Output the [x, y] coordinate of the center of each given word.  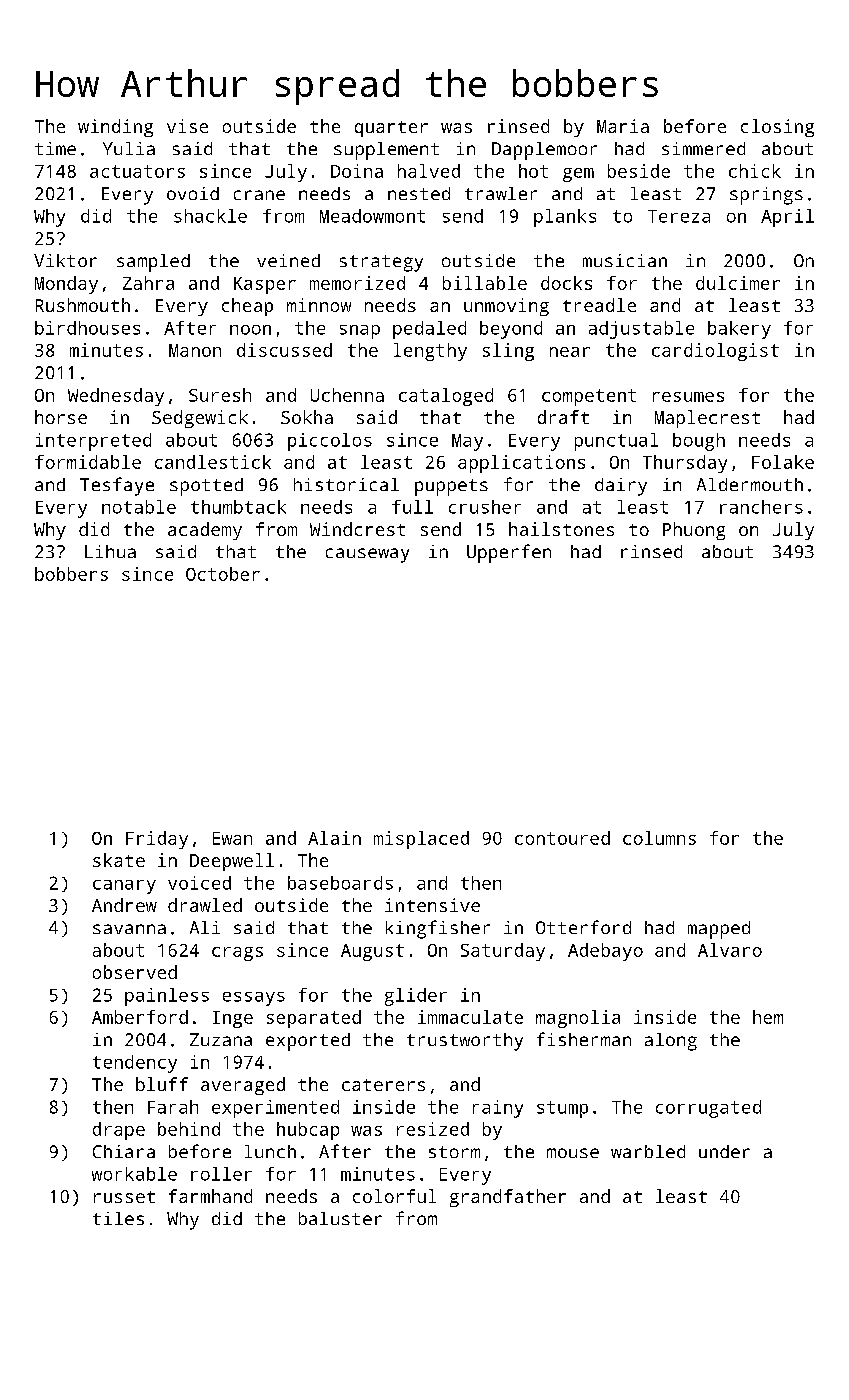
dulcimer [738, 283]
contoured [562, 838]
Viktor [65, 260]
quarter [391, 129]
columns [659, 838]
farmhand [210, 1196]
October [223, 574]
